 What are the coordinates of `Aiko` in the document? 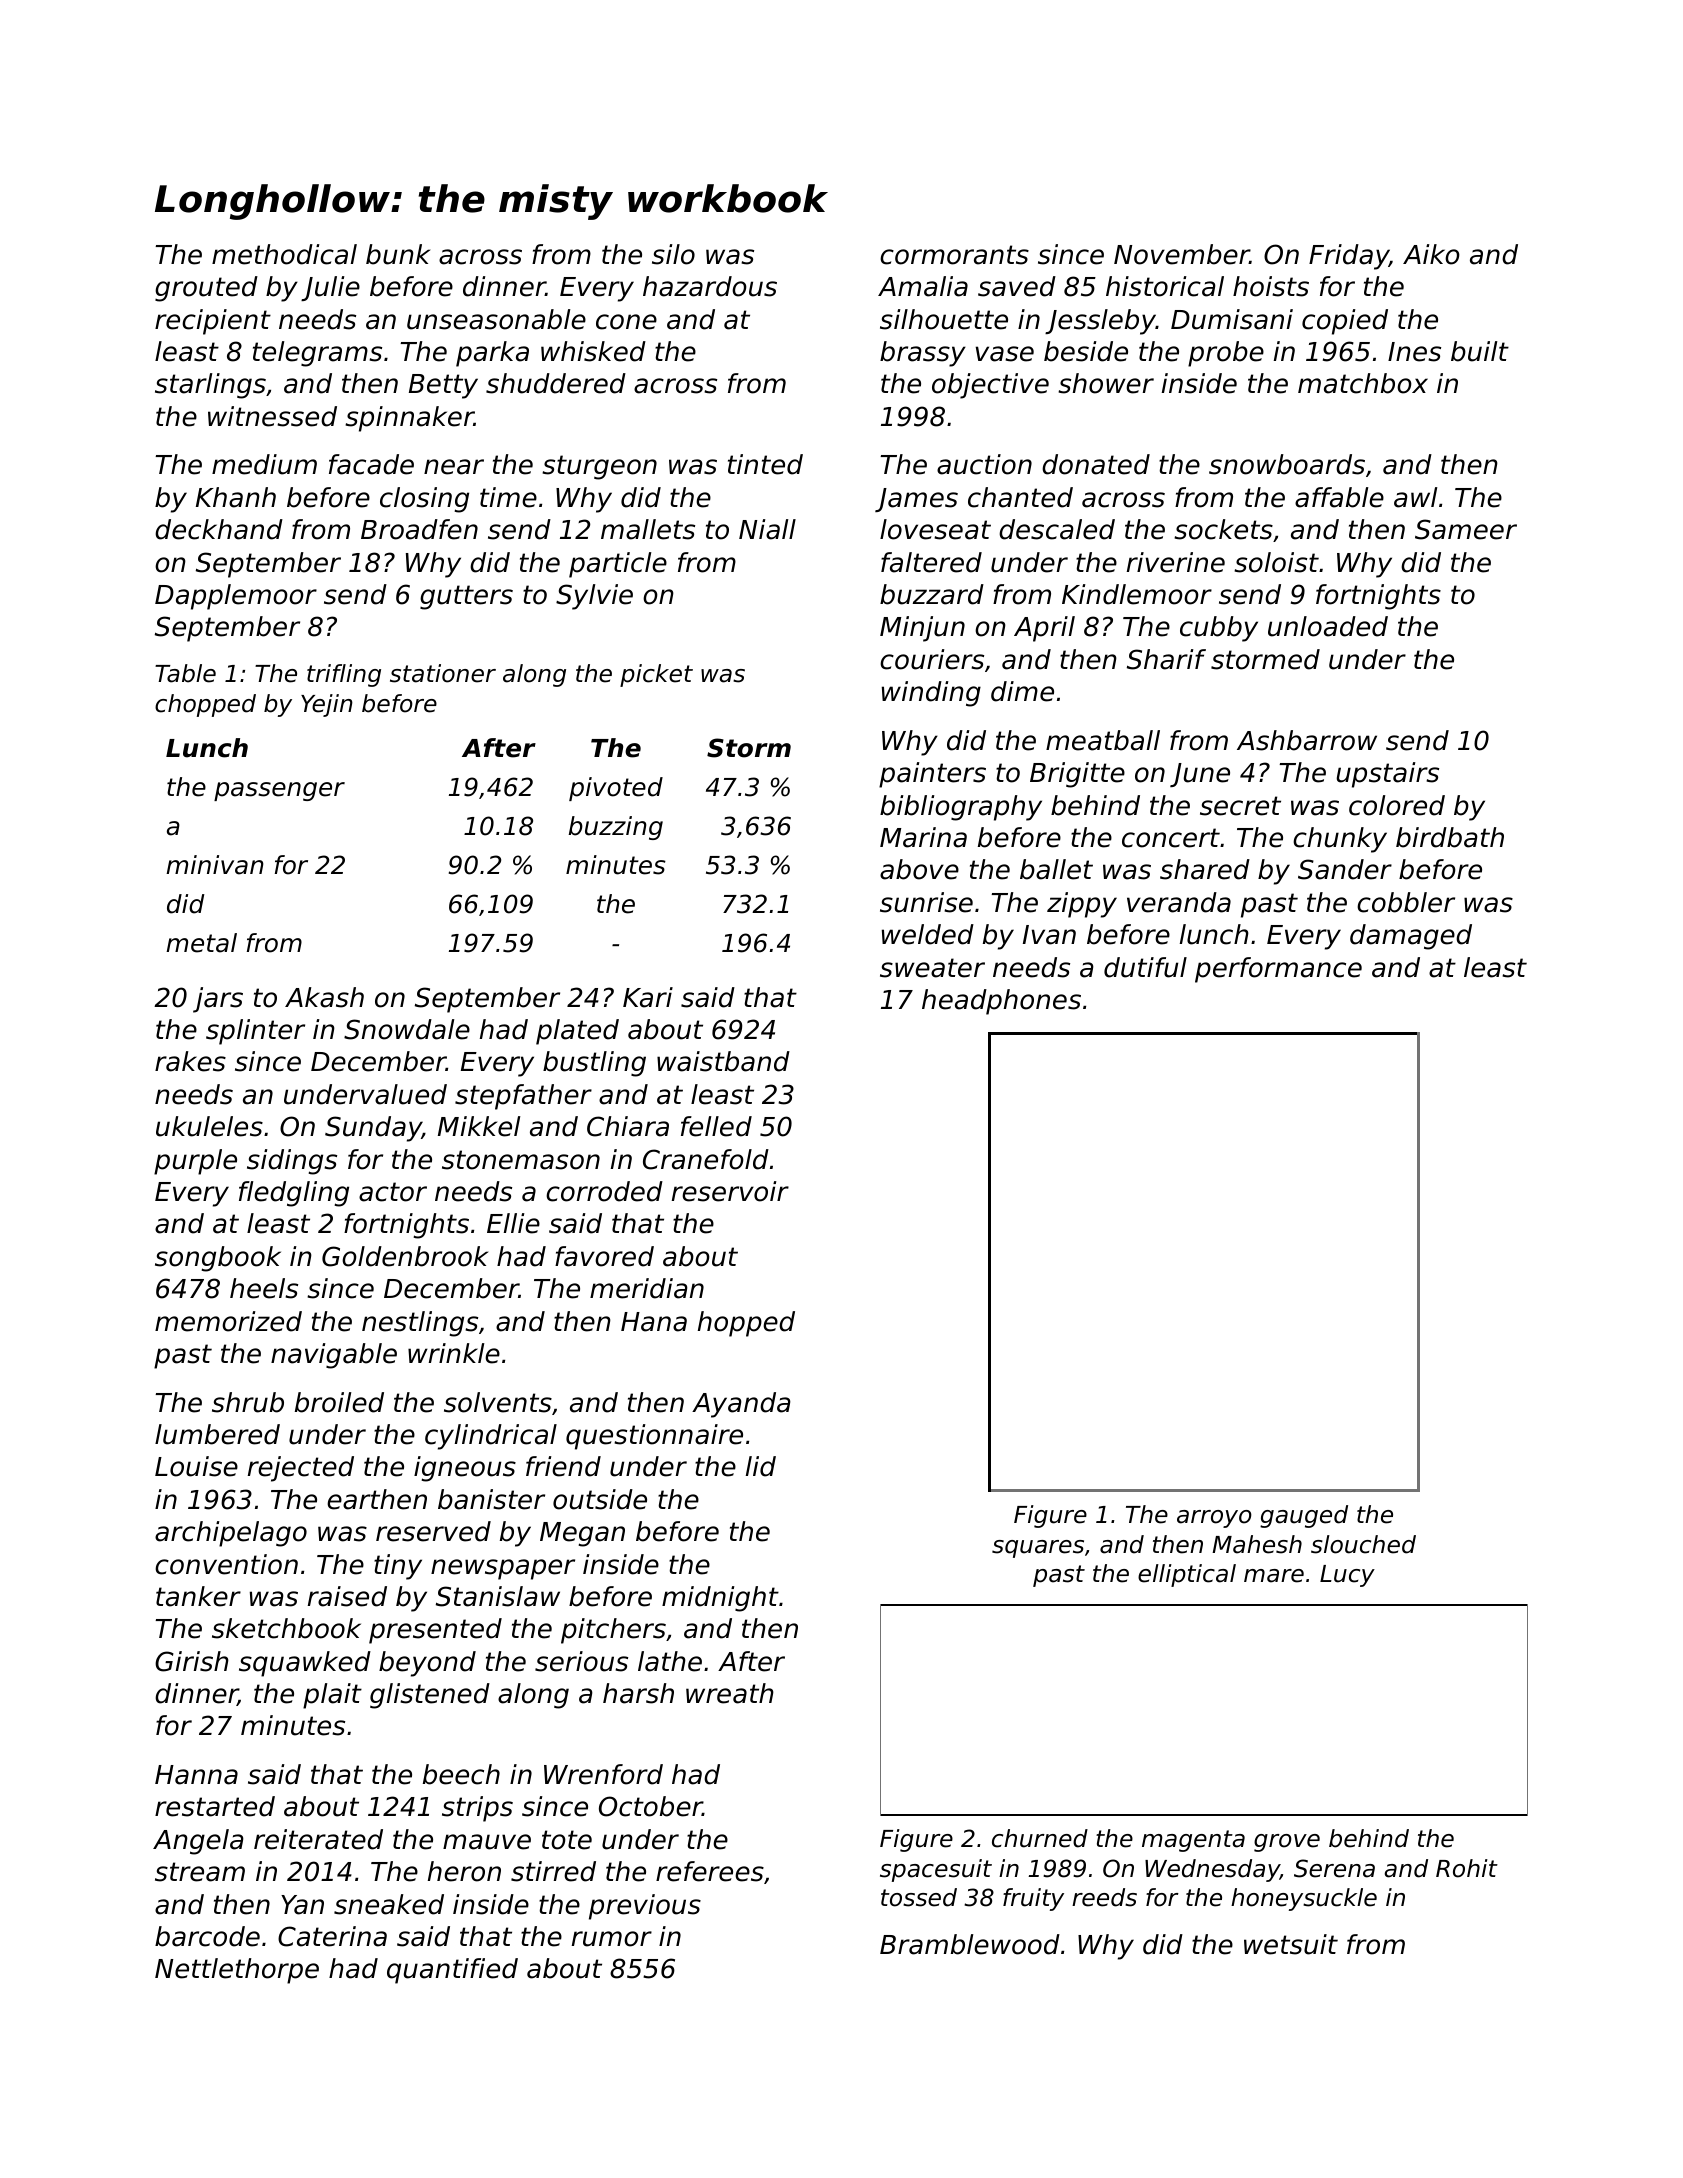 It's located at (1431, 254).
